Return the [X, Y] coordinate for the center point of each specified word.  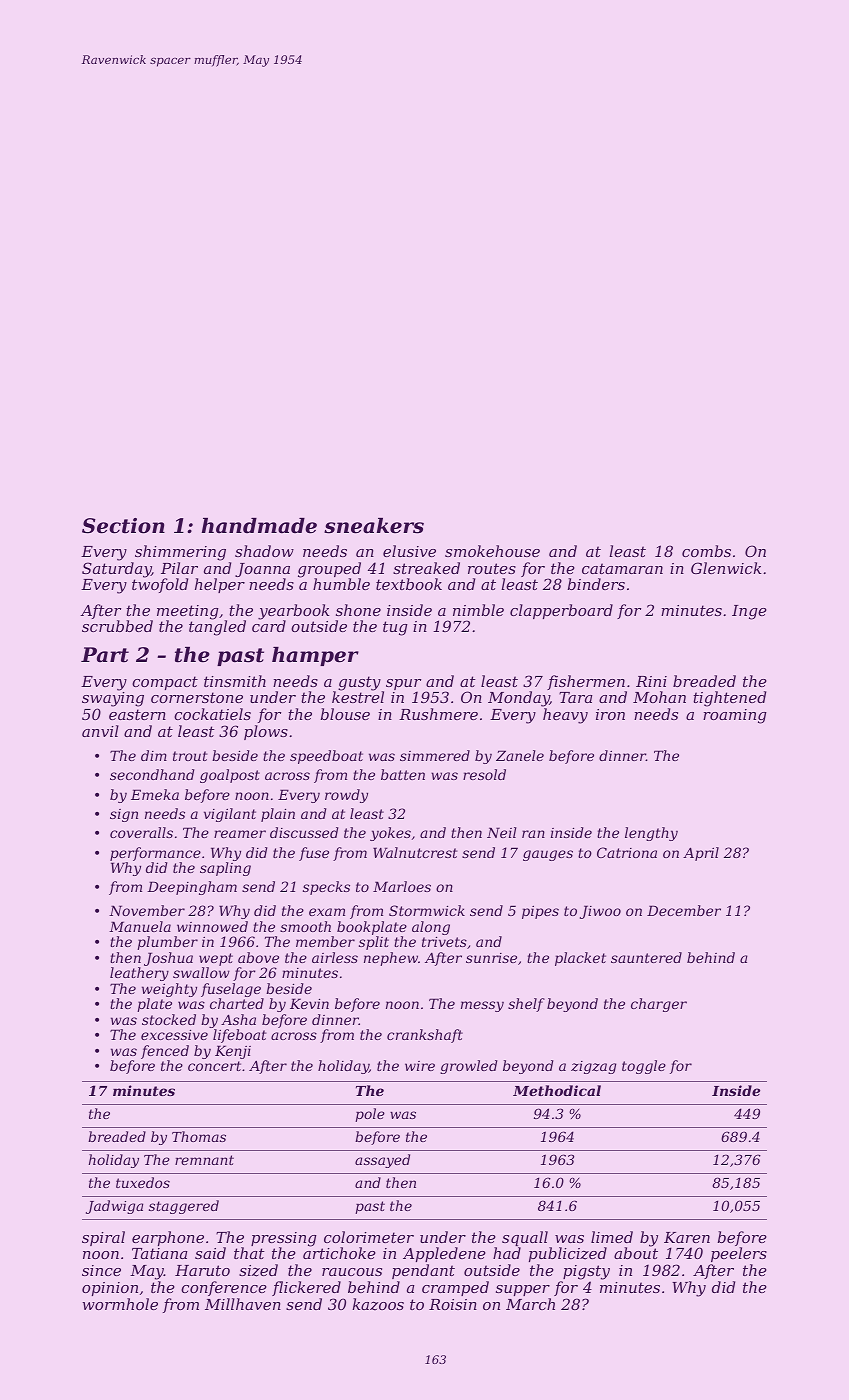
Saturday [116, 570]
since [101, 1270]
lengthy [651, 834]
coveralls [141, 832]
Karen [687, 1237]
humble [341, 584]
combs [706, 551]
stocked [169, 1019]
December [684, 910]
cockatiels [212, 714]
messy [482, 1006]
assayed [382, 1161]
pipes [540, 912]
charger [659, 1005]
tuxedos [143, 1182]
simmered [435, 755]
